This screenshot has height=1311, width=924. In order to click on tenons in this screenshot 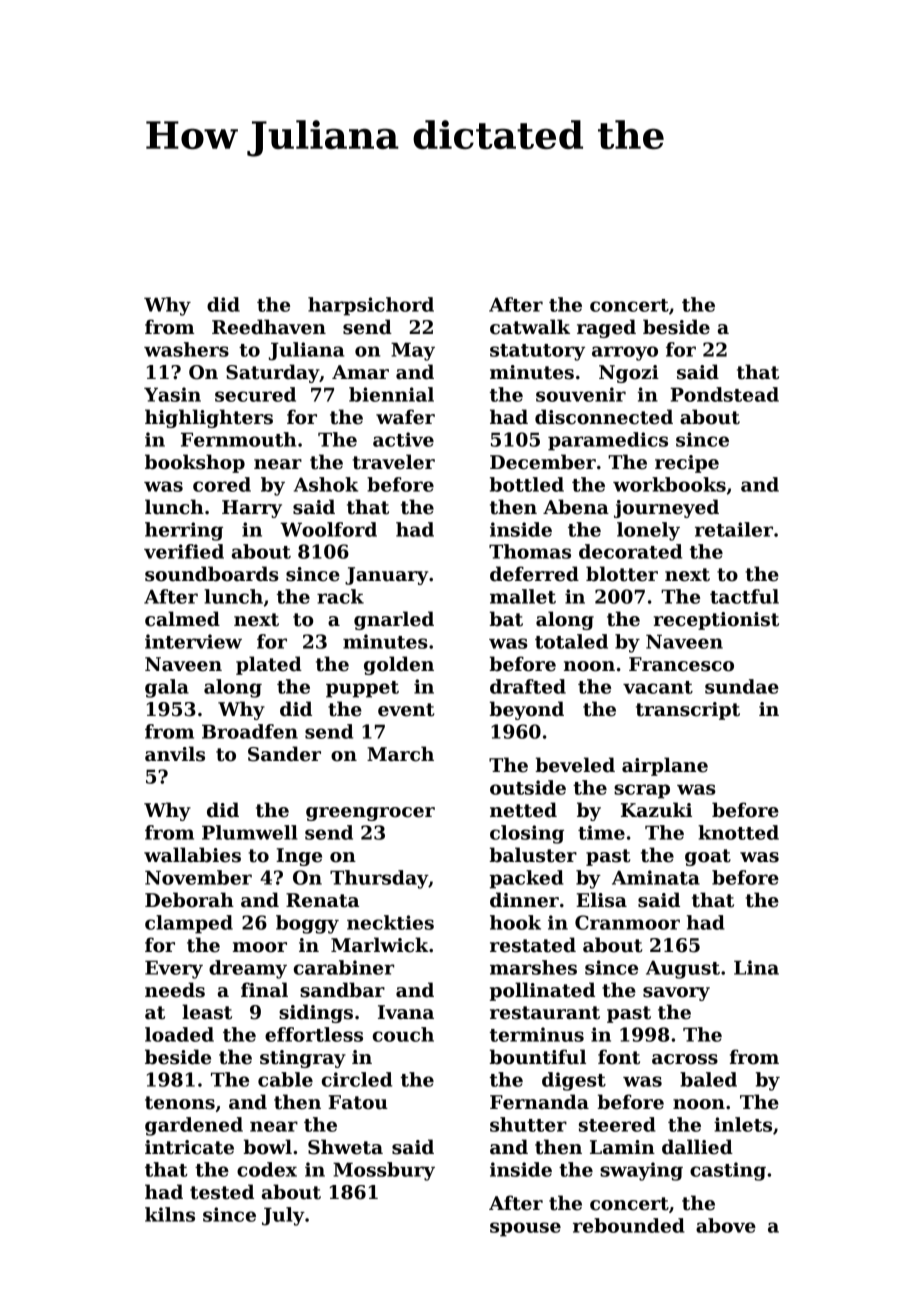, I will do `click(180, 1103)`.
